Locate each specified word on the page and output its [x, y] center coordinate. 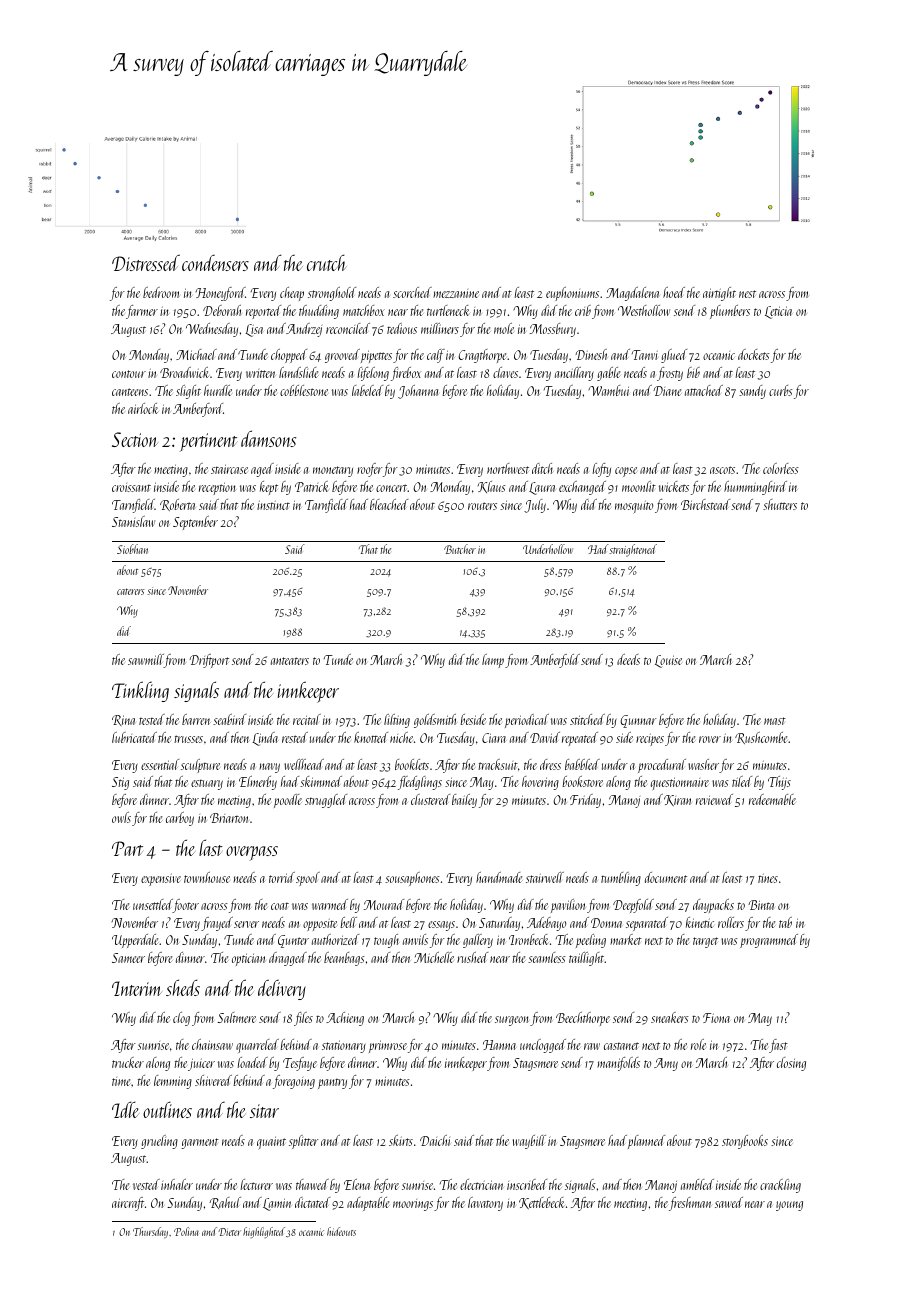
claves [505, 372]
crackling [780, 1186]
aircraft [128, 1204]
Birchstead [705, 504]
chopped [289, 356]
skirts [401, 1140]
